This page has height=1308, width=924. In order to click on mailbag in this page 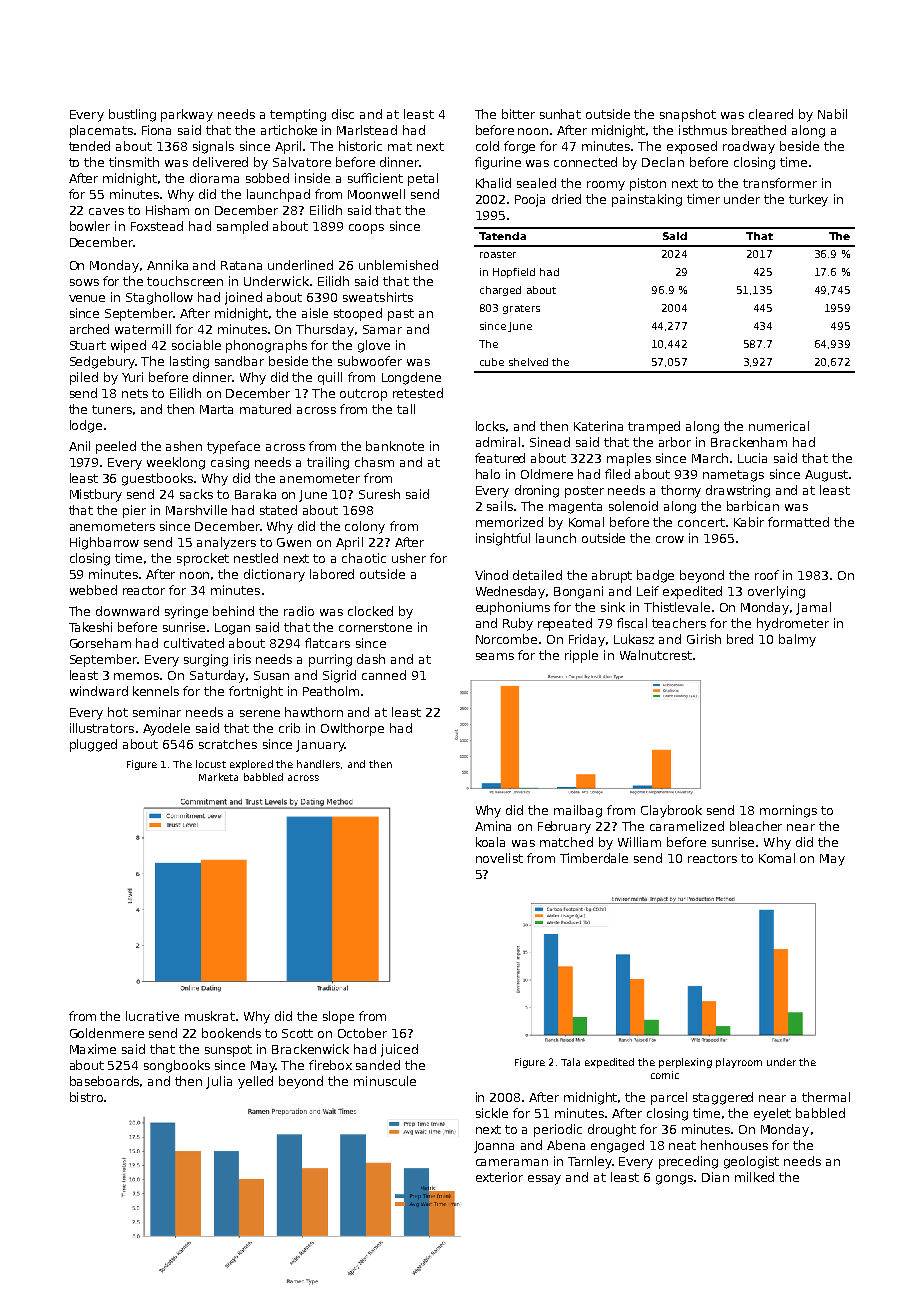, I will do `click(578, 811)`.
